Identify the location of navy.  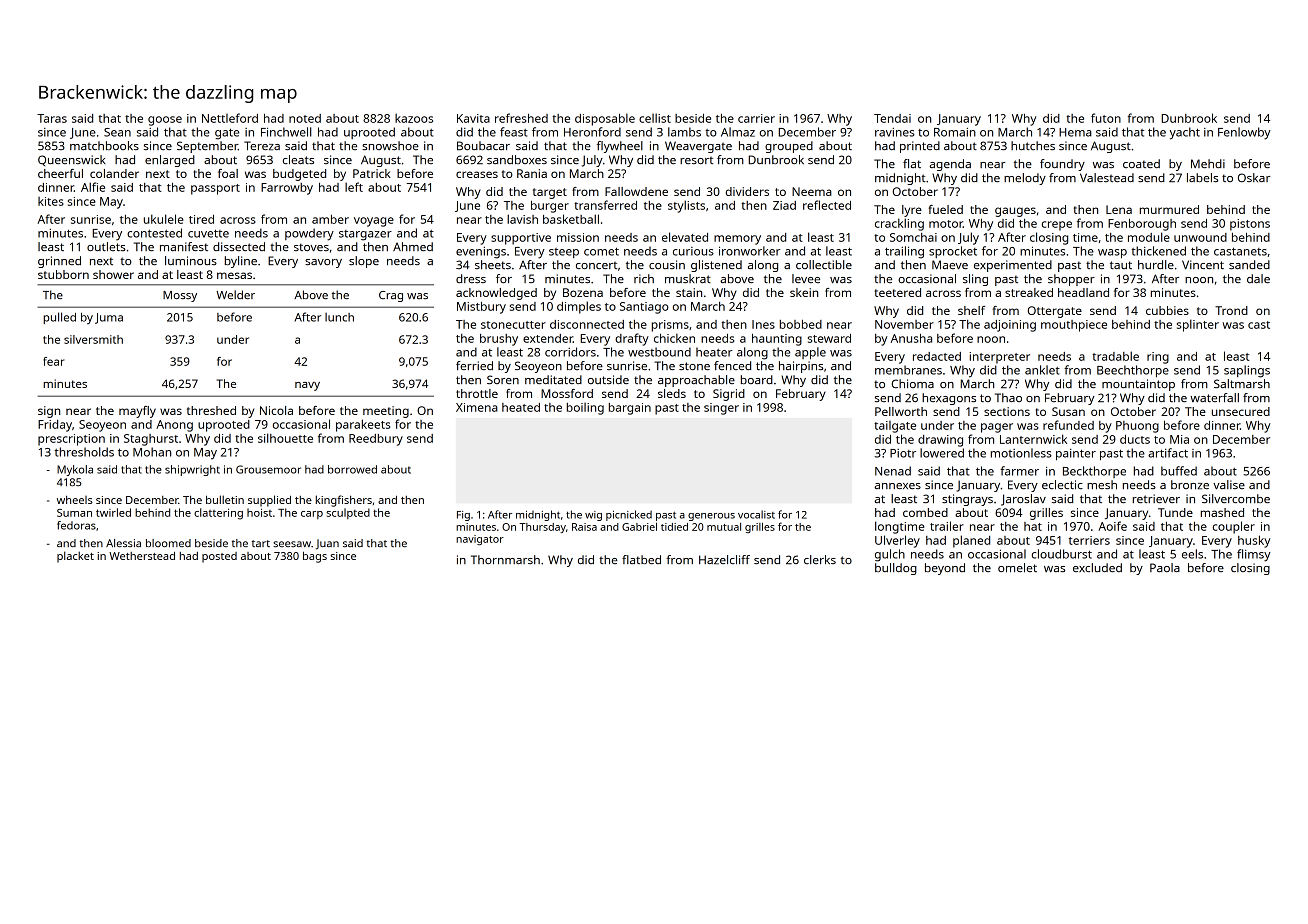
(307, 386).
